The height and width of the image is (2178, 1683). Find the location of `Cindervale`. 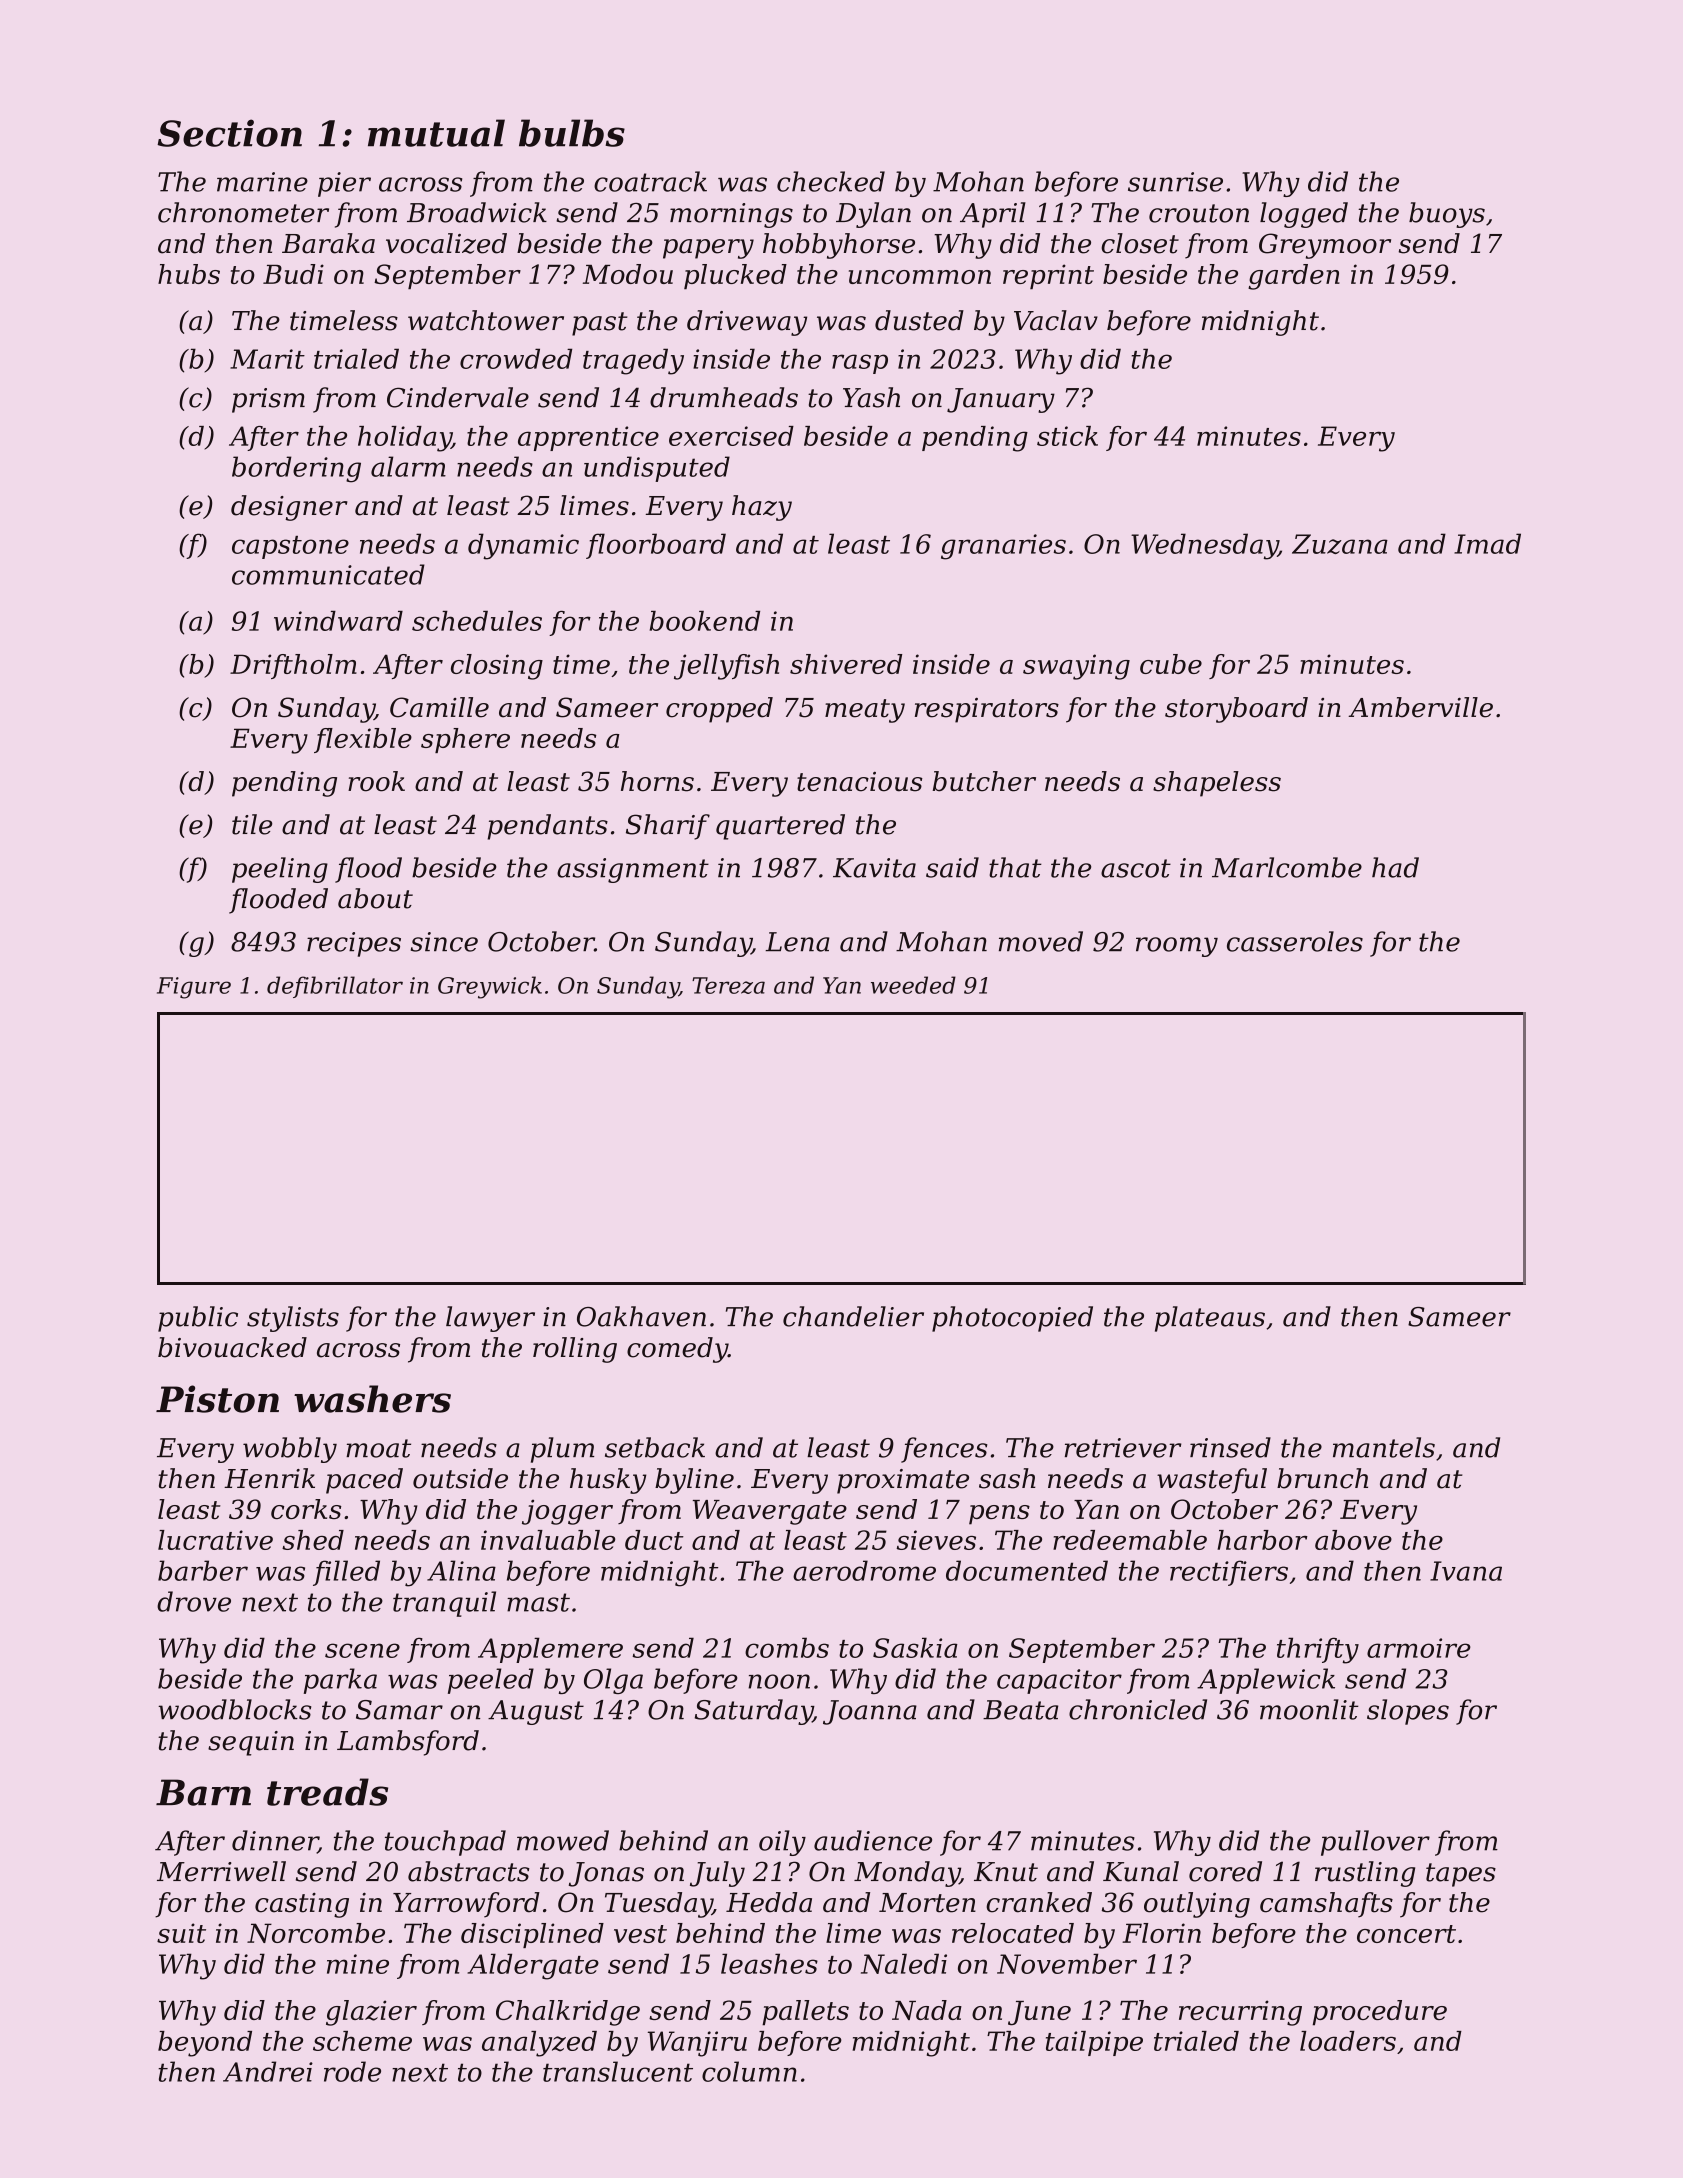

Cindervale is located at coordinates (458, 397).
